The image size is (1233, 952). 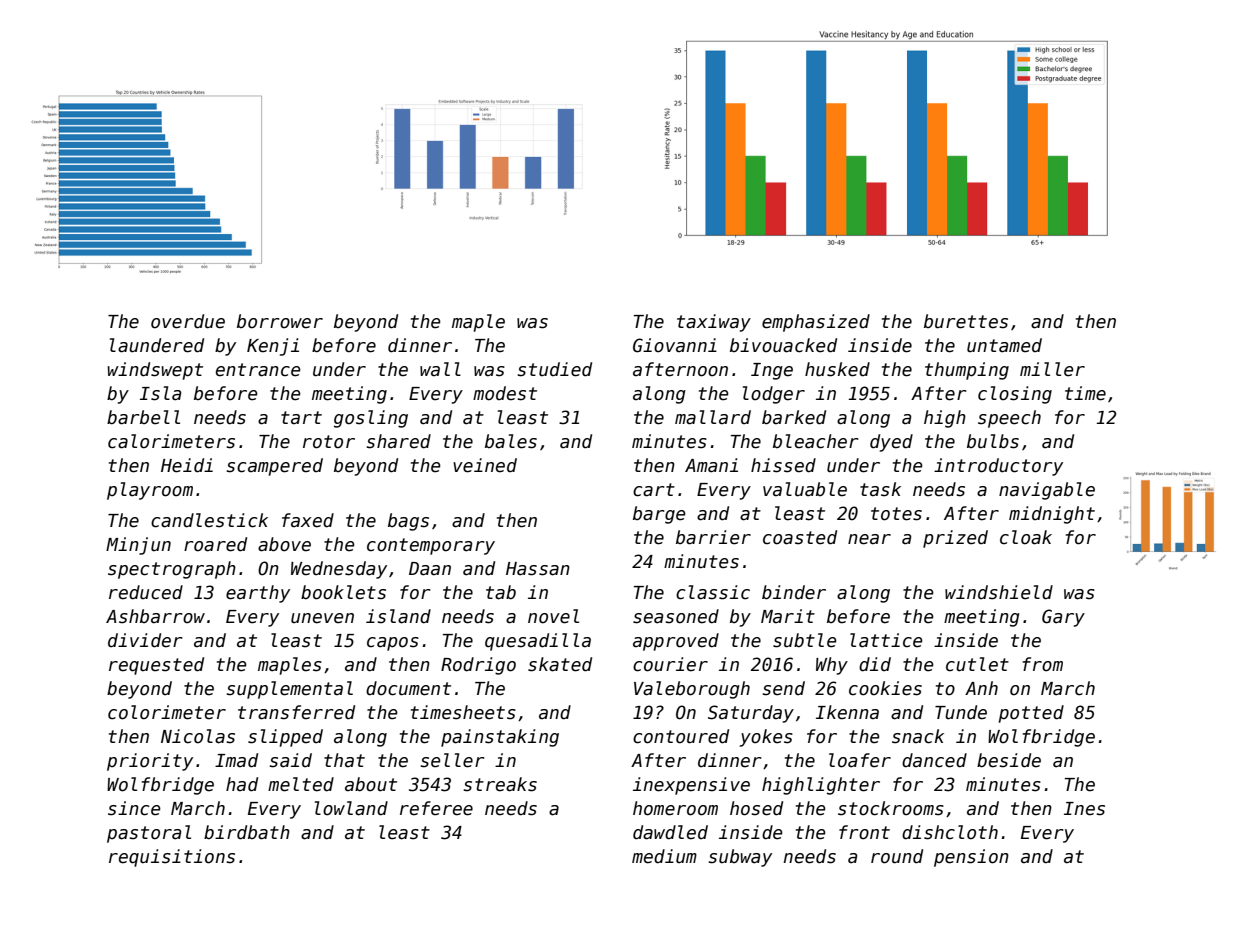 What do you see at coordinates (505, 393) in the screenshot?
I see `modest` at bounding box center [505, 393].
